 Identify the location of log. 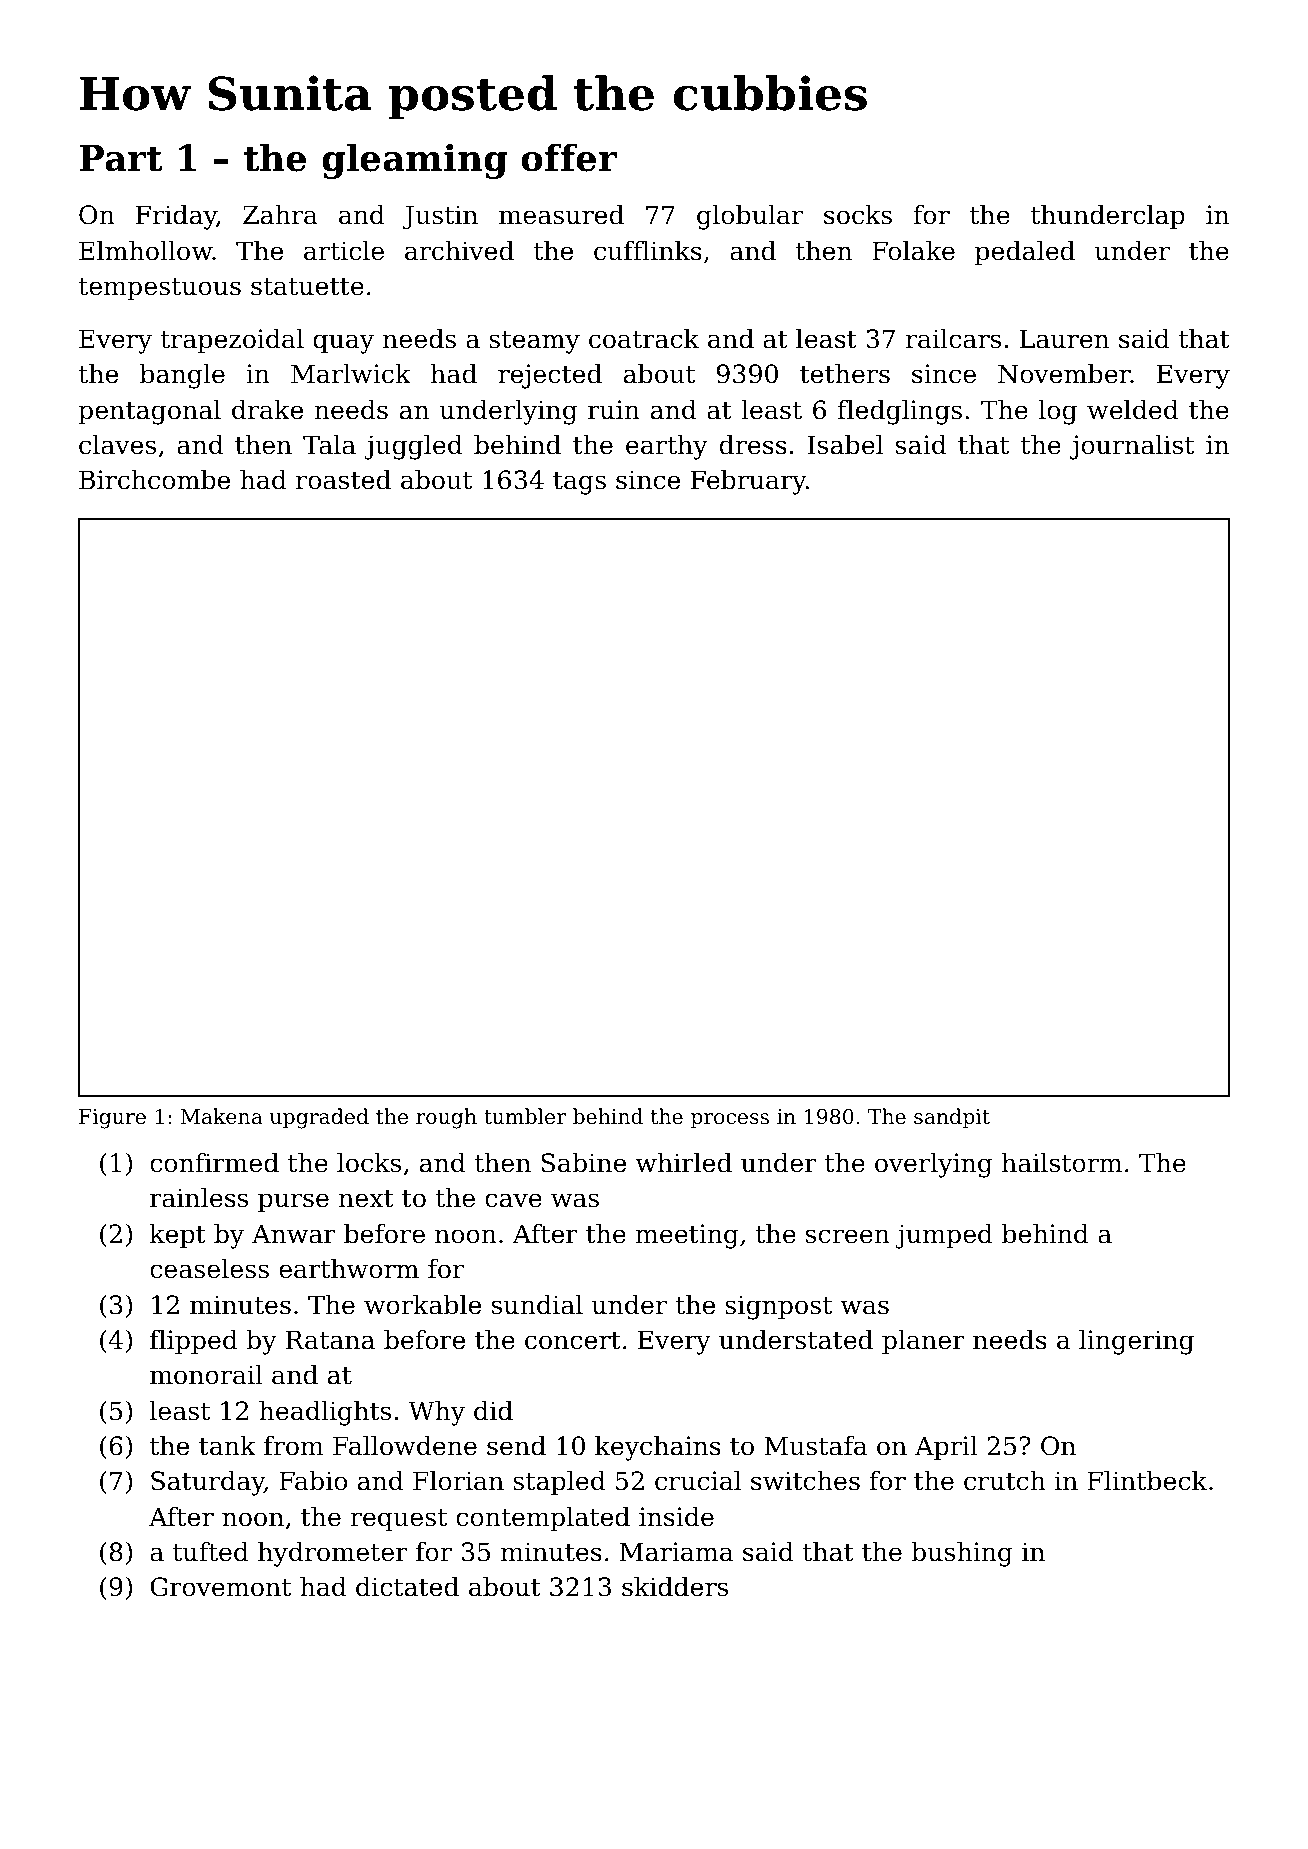
(1058, 412).
